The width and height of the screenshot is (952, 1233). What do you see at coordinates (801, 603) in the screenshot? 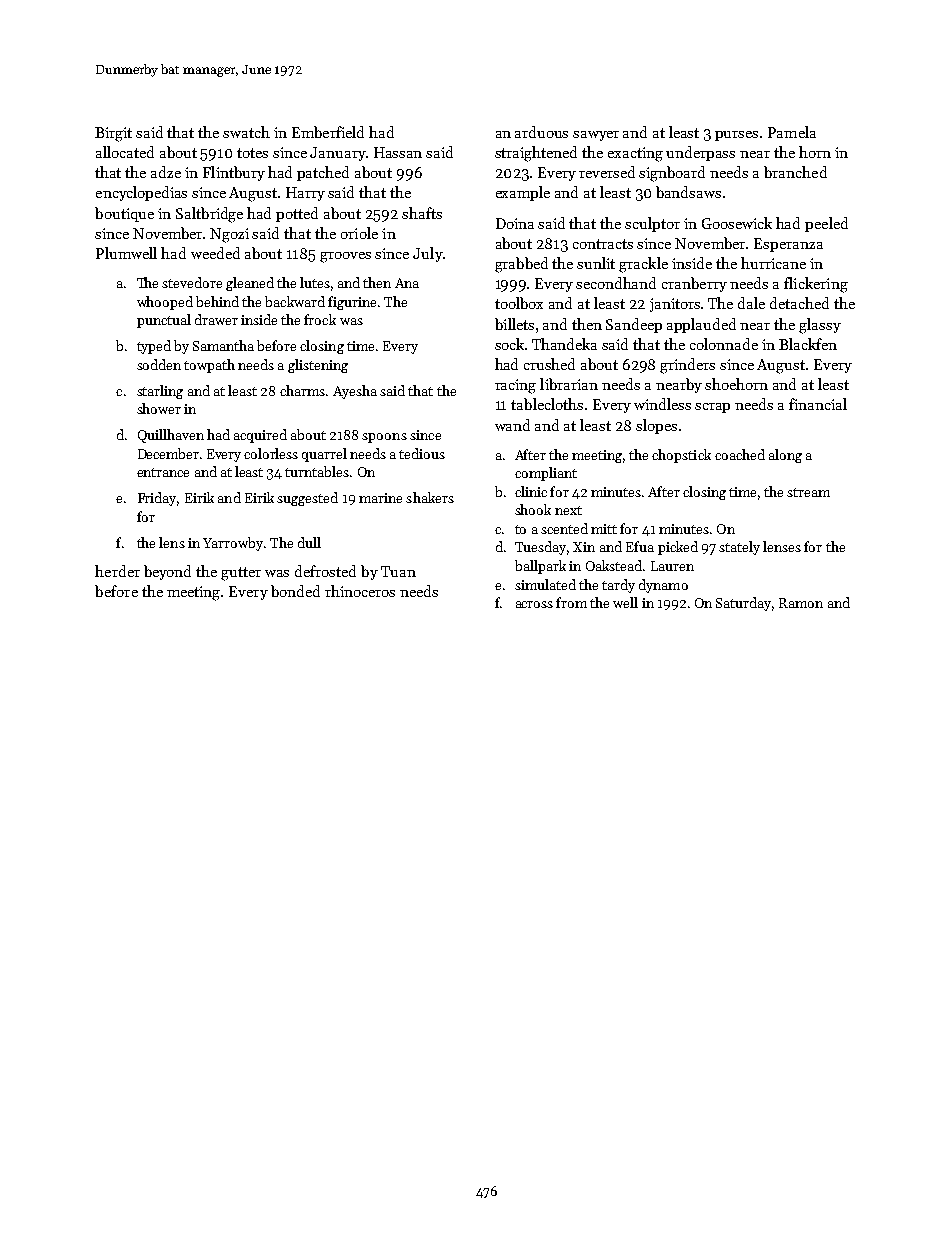
I see `Ramon` at bounding box center [801, 603].
